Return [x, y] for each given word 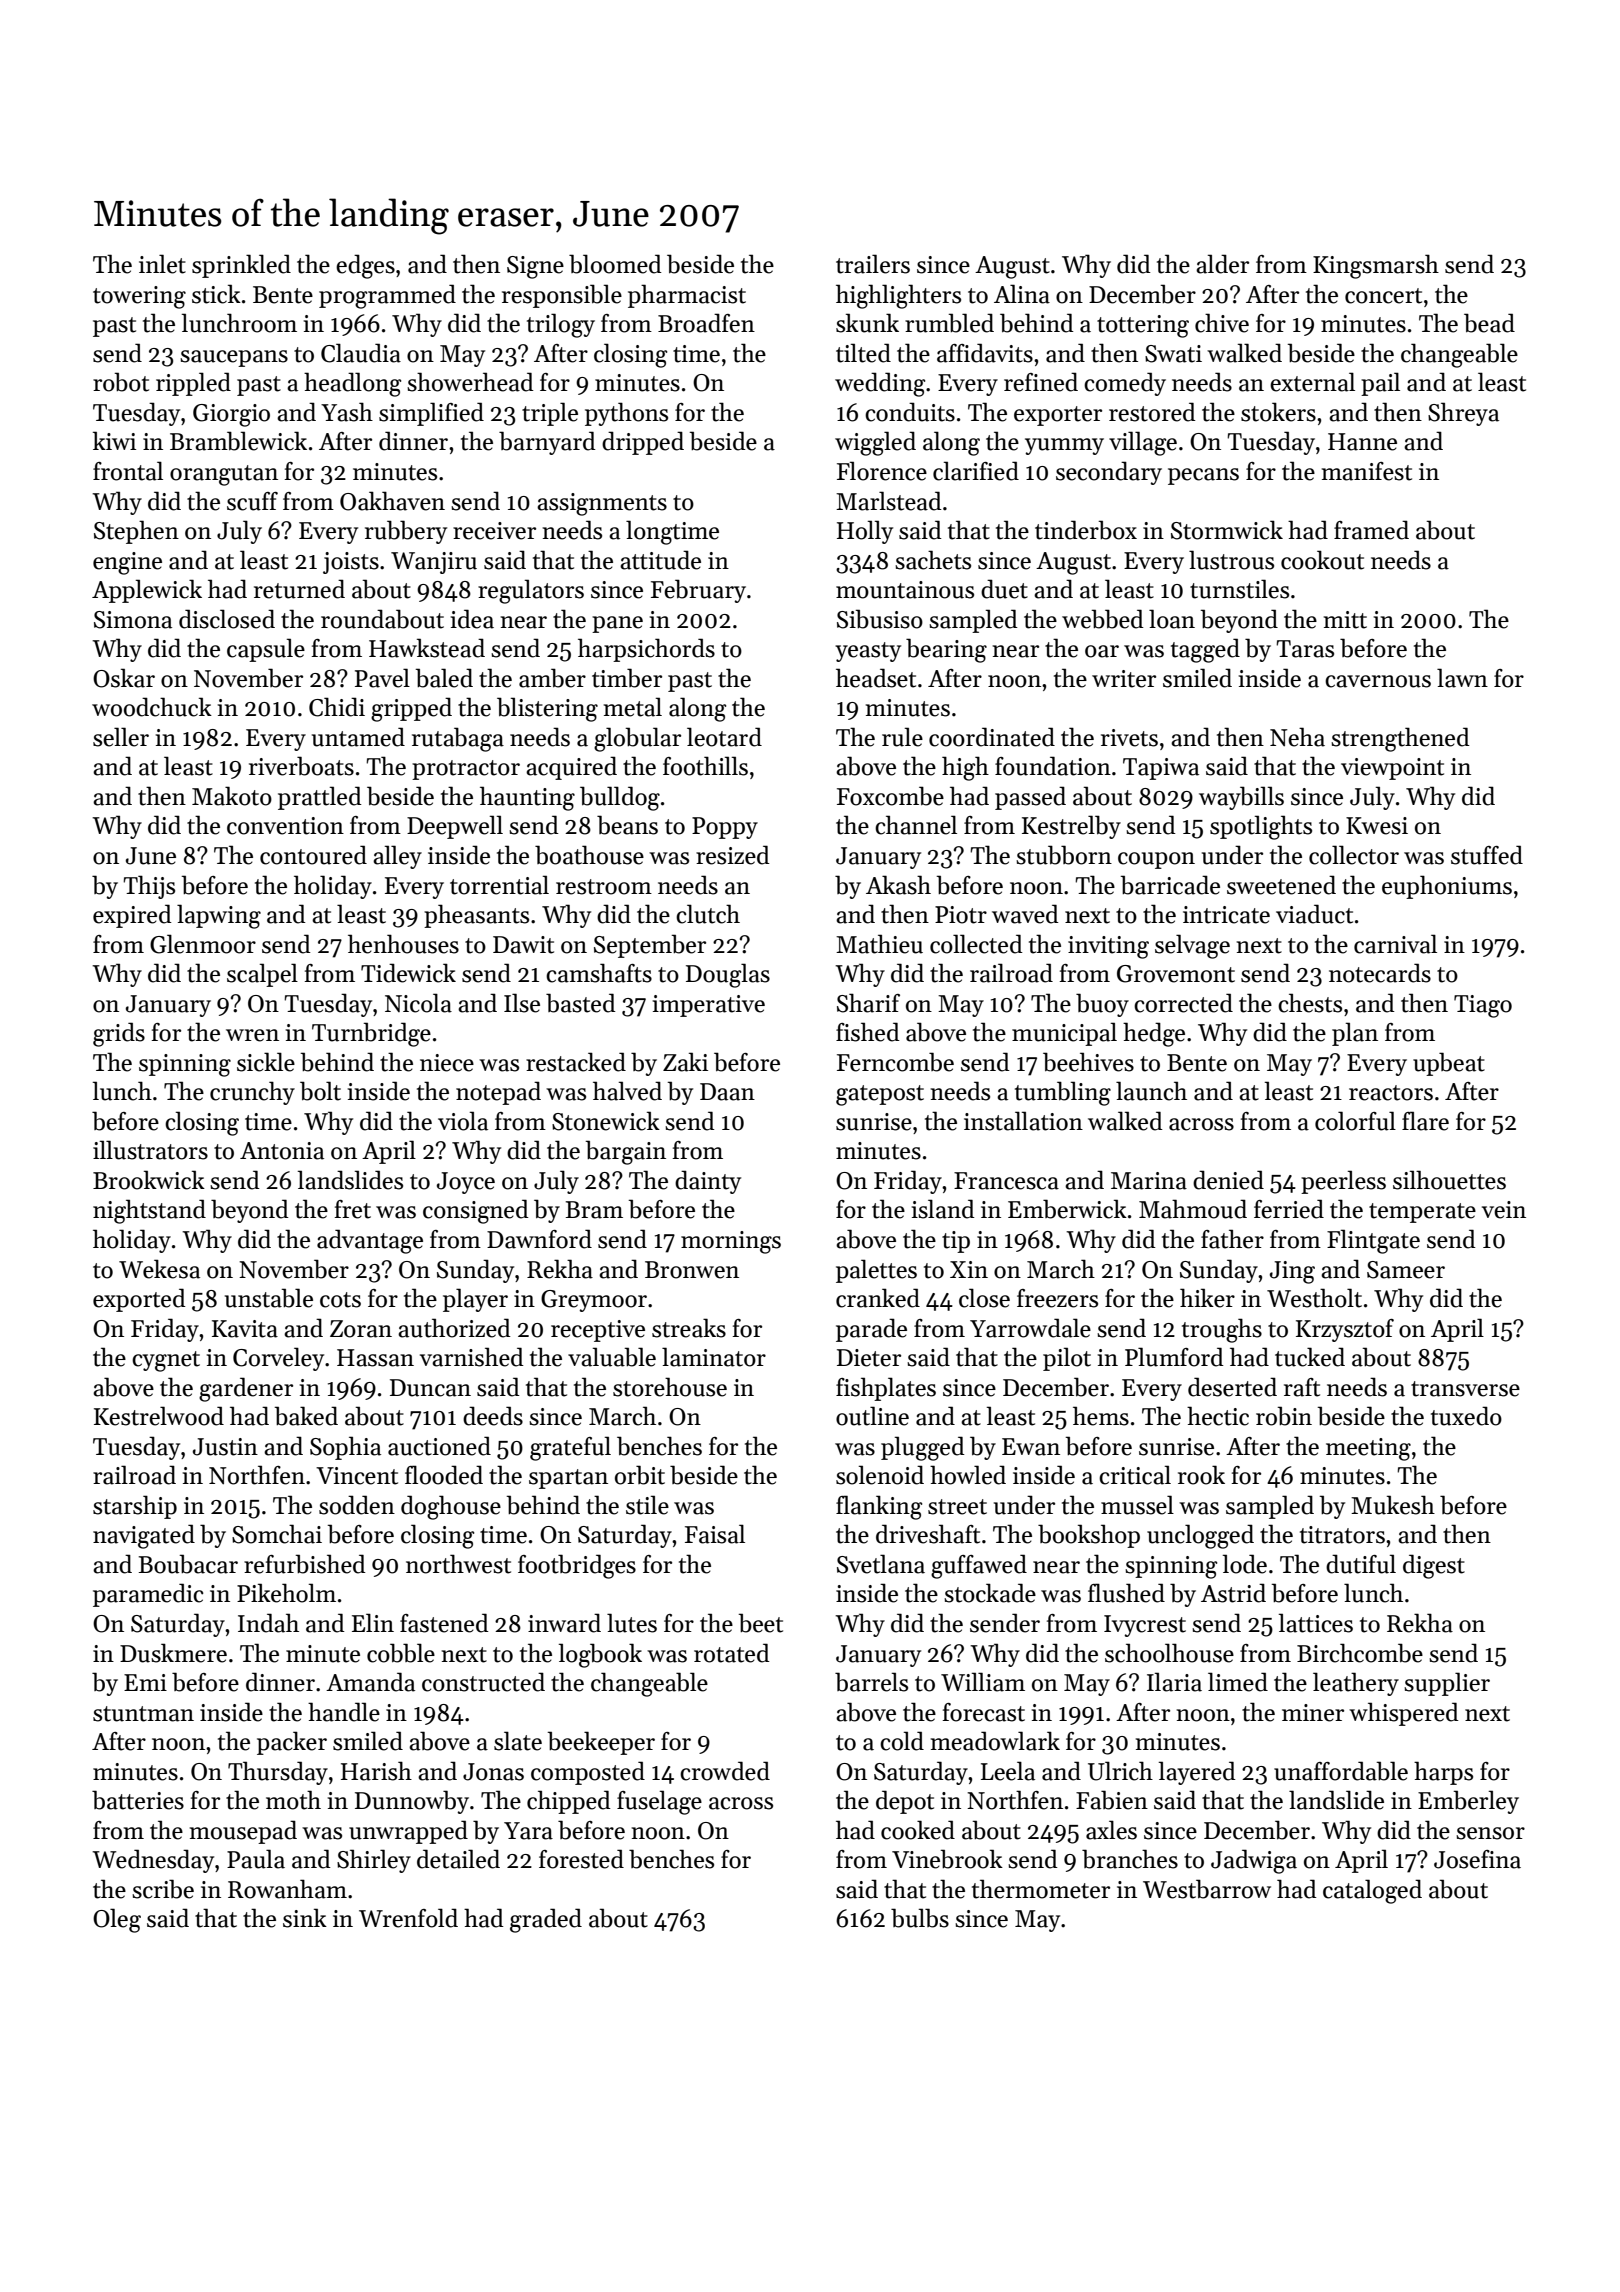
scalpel [262, 975]
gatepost [880, 1095]
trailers [873, 264]
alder [1222, 264]
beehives [1088, 1062]
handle [344, 1712]
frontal [128, 471]
